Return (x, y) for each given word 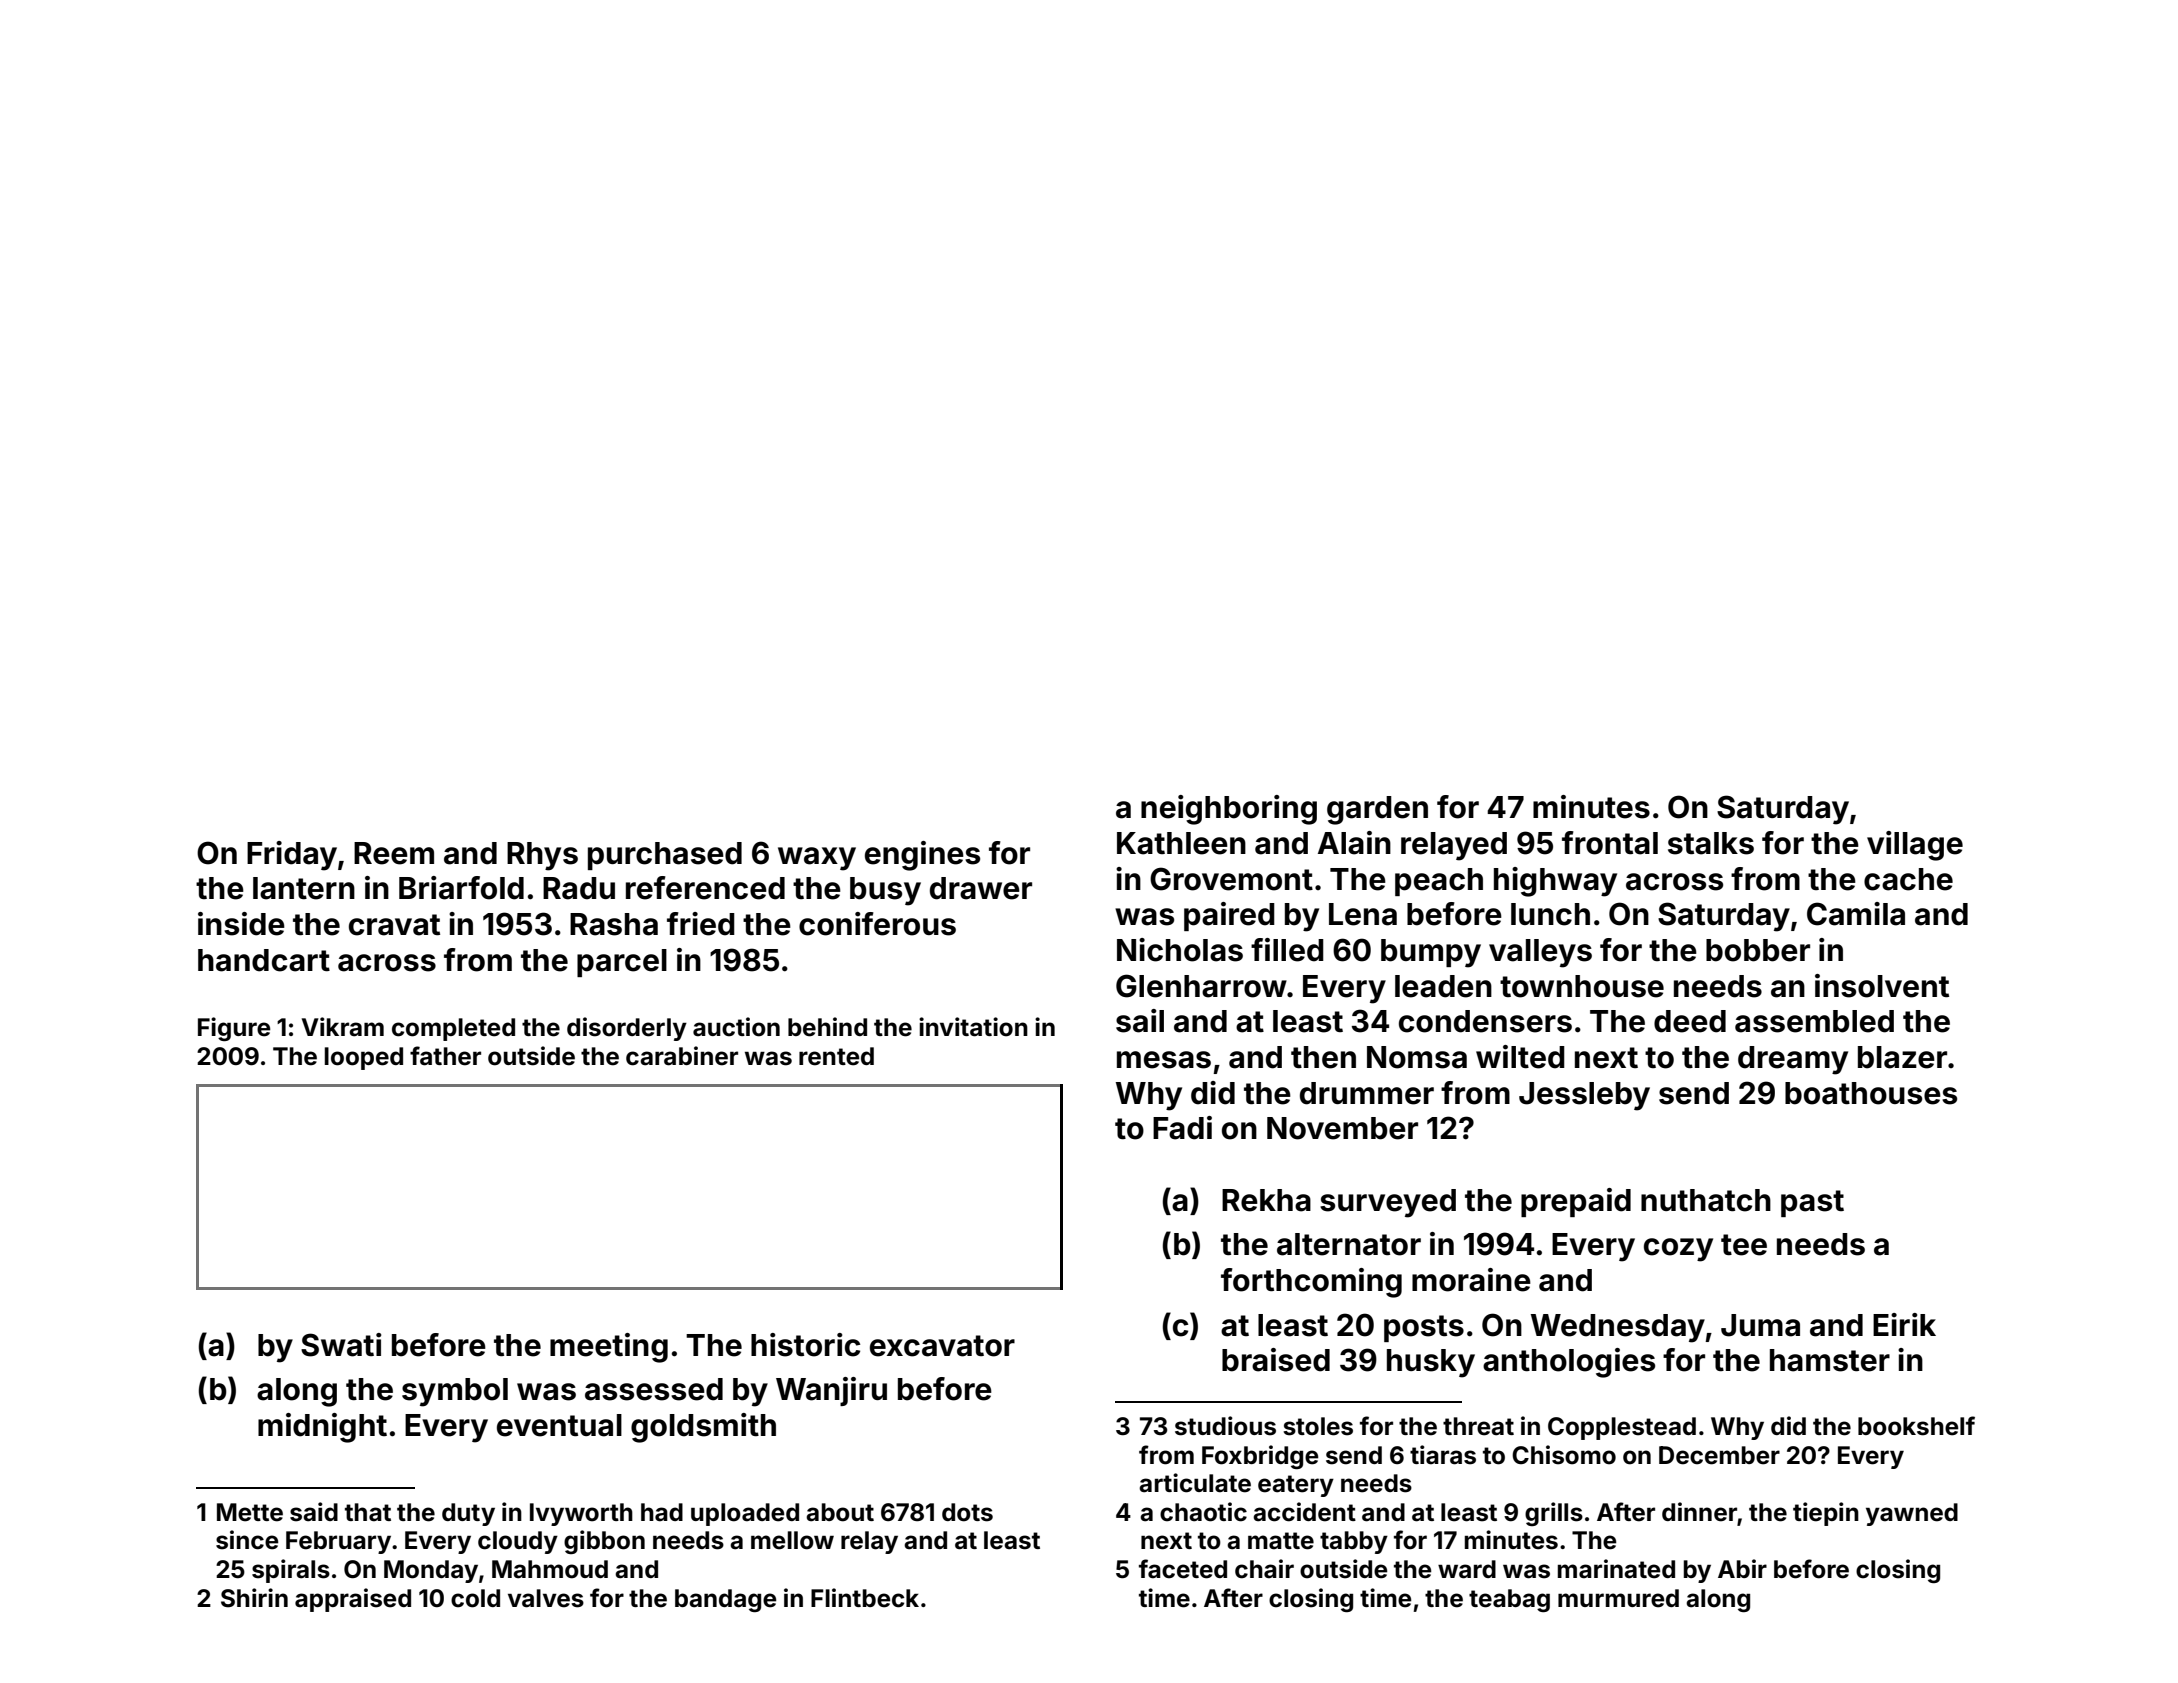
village (1915, 846)
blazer (1902, 1057)
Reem (394, 853)
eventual (559, 1425)
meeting (609, 1348)
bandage (726, 1600)
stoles (1318, 1426)
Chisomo (1564, 1455)
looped (364, 1058)
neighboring (1229, 810)
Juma (1760, 1325)
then (1323, 1057)
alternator (1349, 1244)
